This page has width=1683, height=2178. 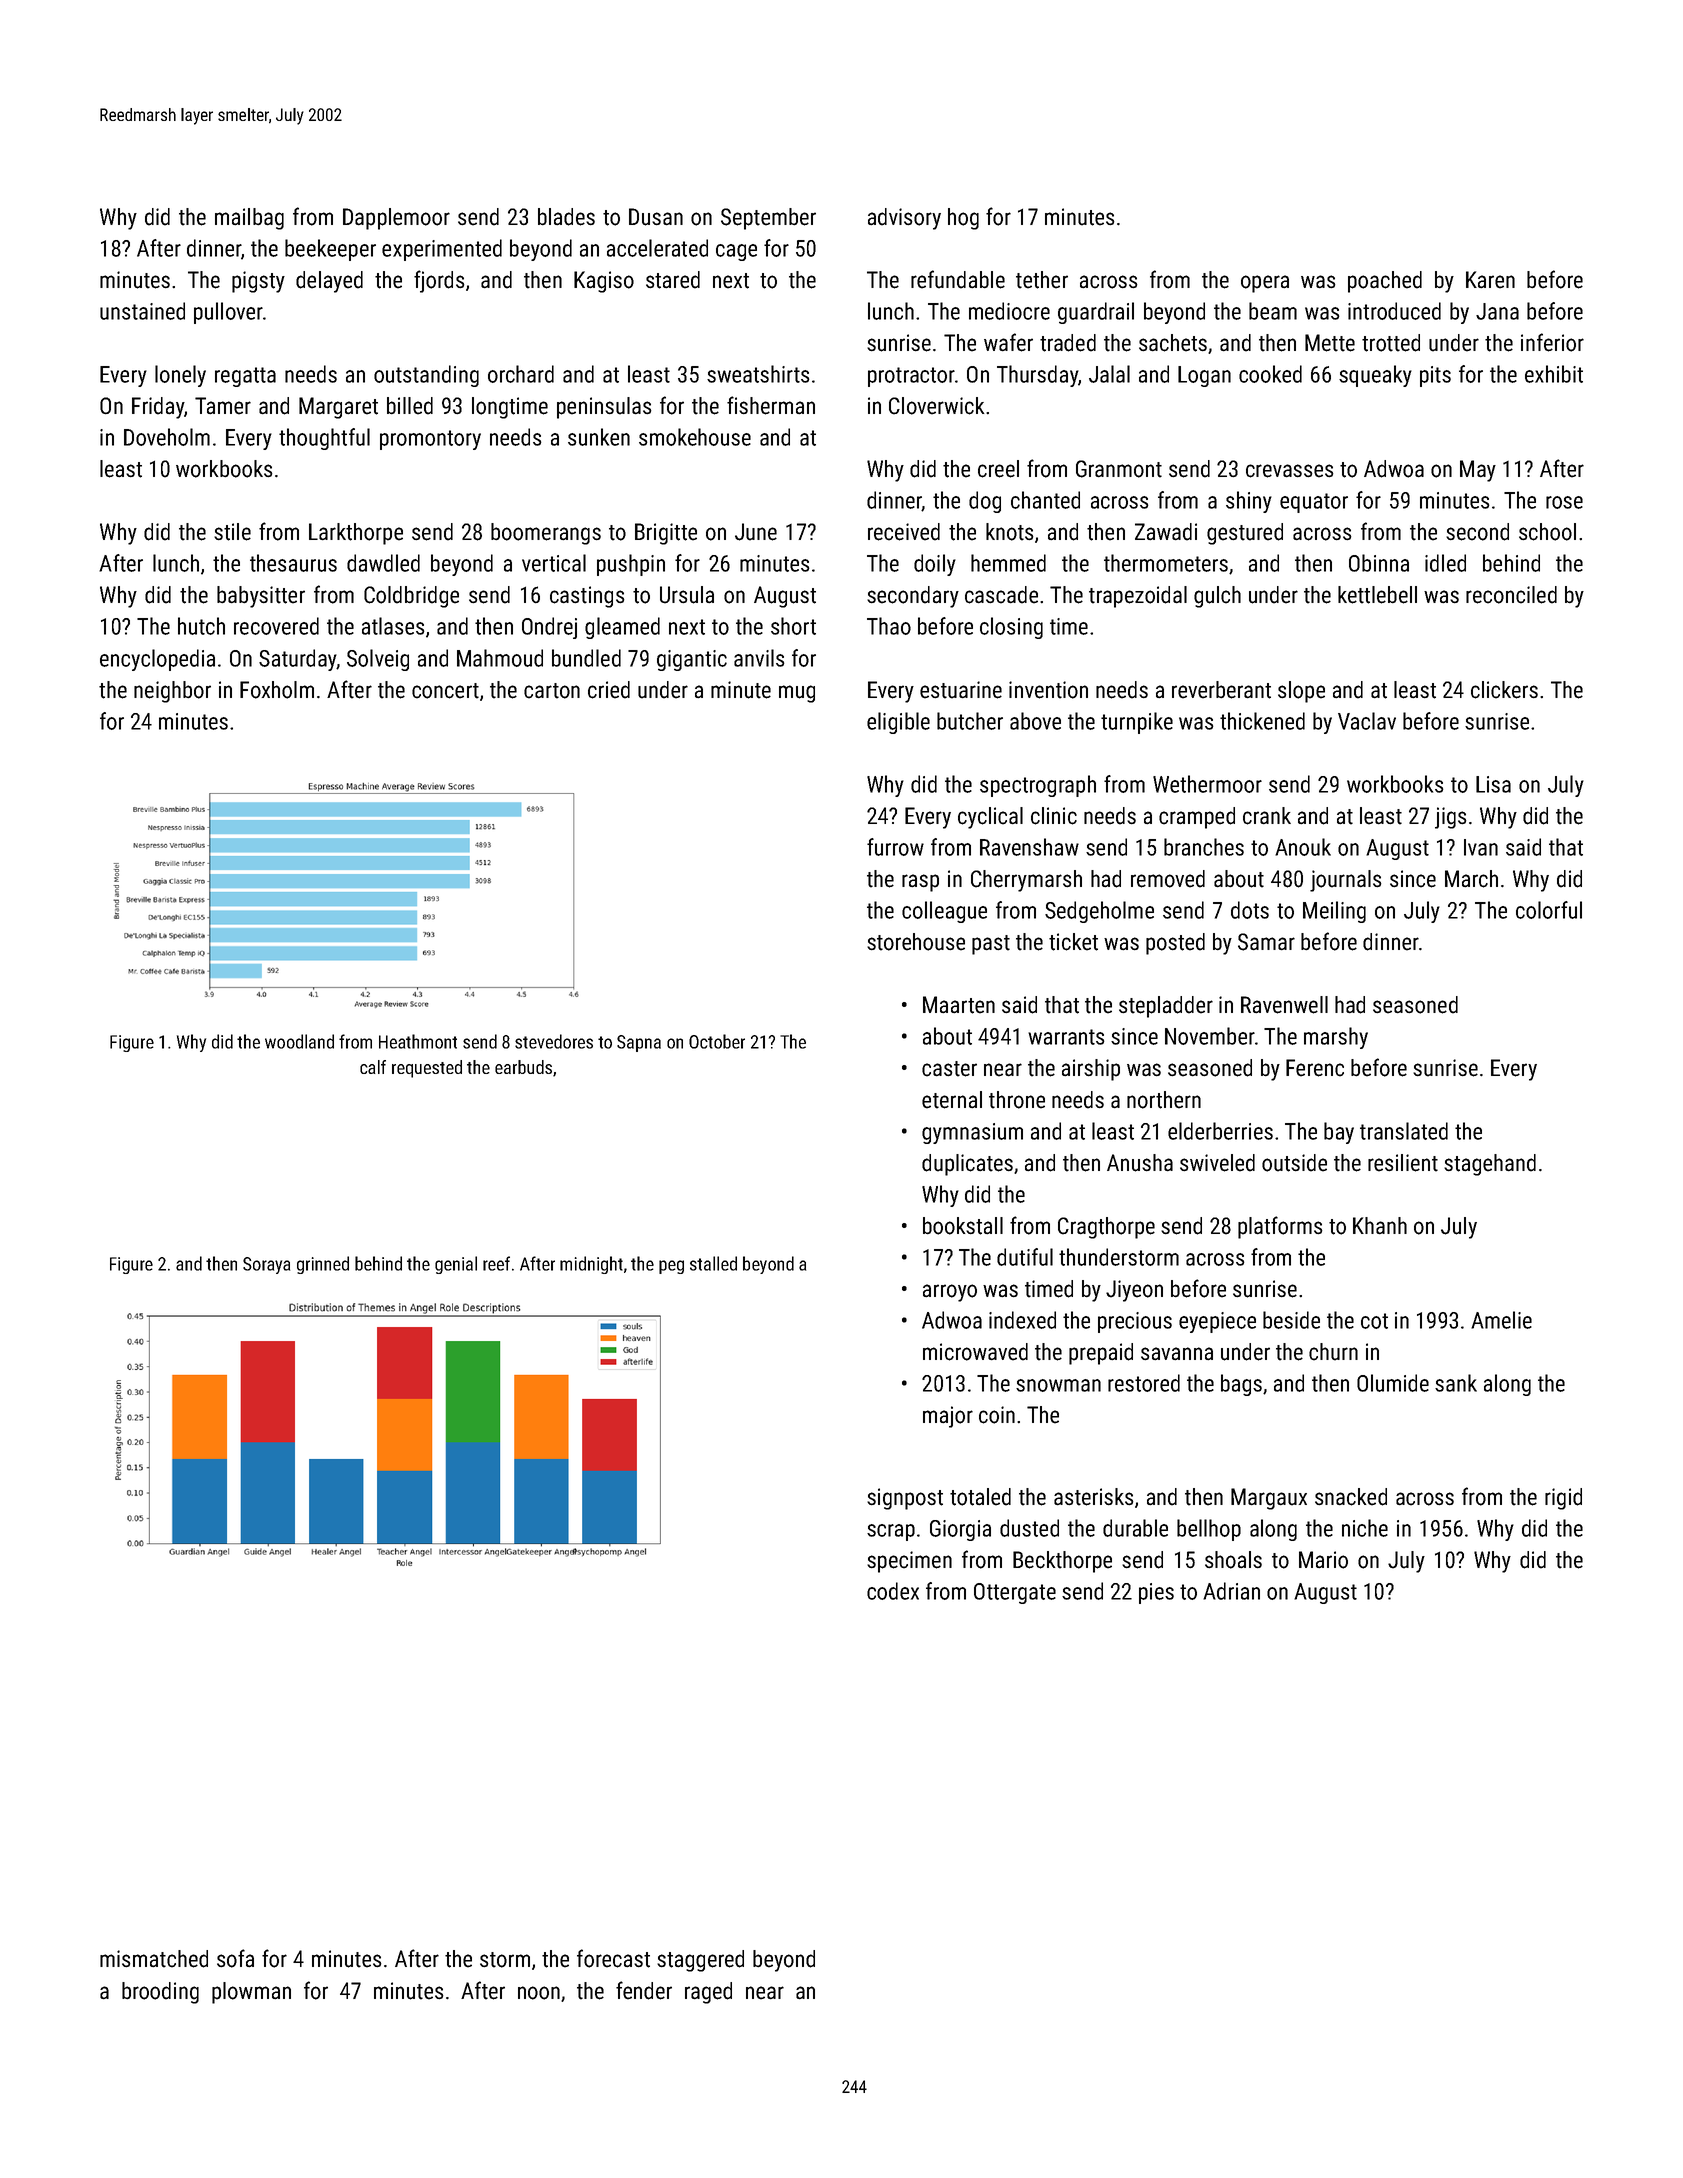 What do you see at coordinates (1490, 280) in the page?
I see `Karen` at bounding box center [1490, 280].
